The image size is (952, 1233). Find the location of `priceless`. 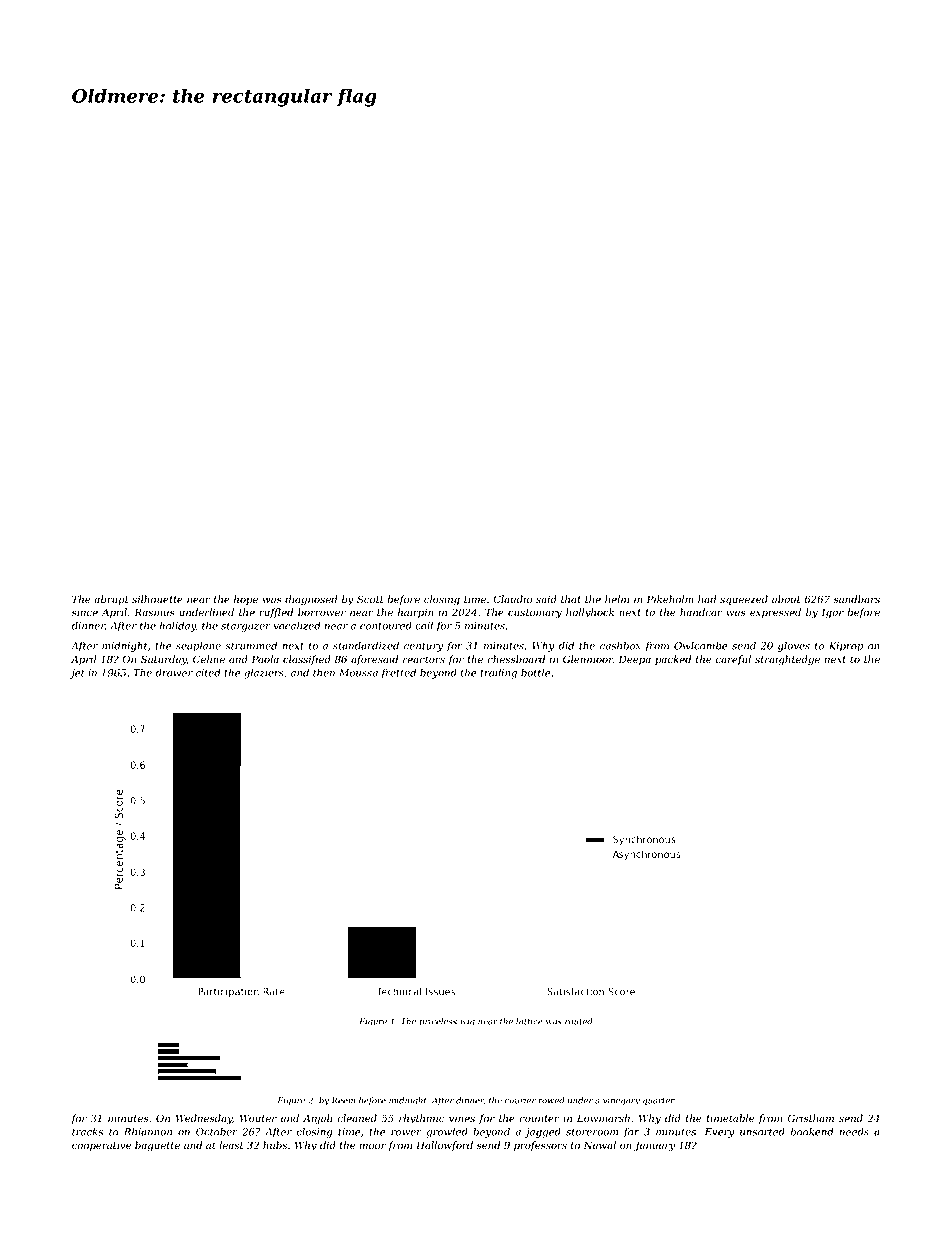

priceless is located at coordinates (438, 1022).
